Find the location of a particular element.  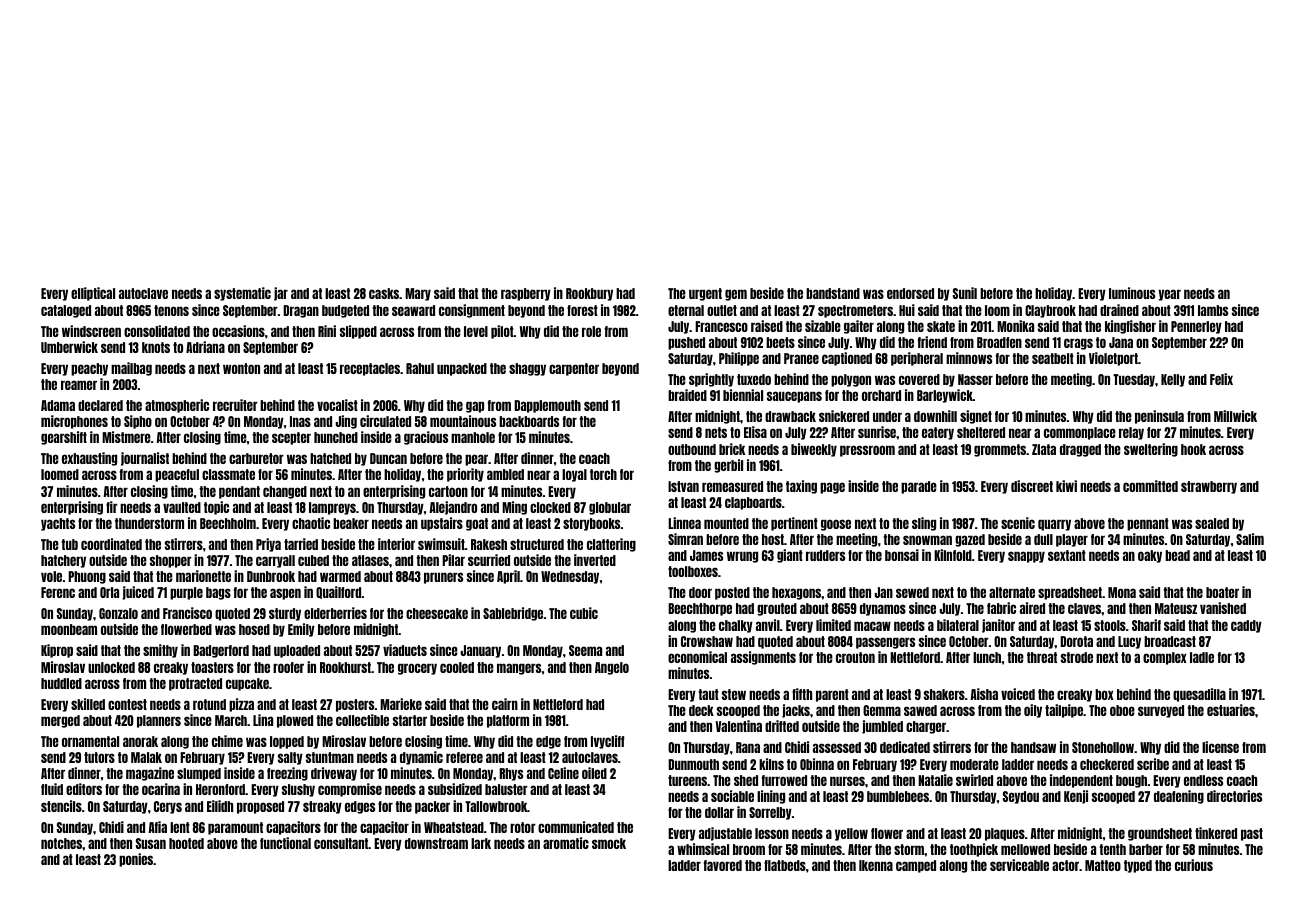

typed is located at coordinates (1138, 866).
